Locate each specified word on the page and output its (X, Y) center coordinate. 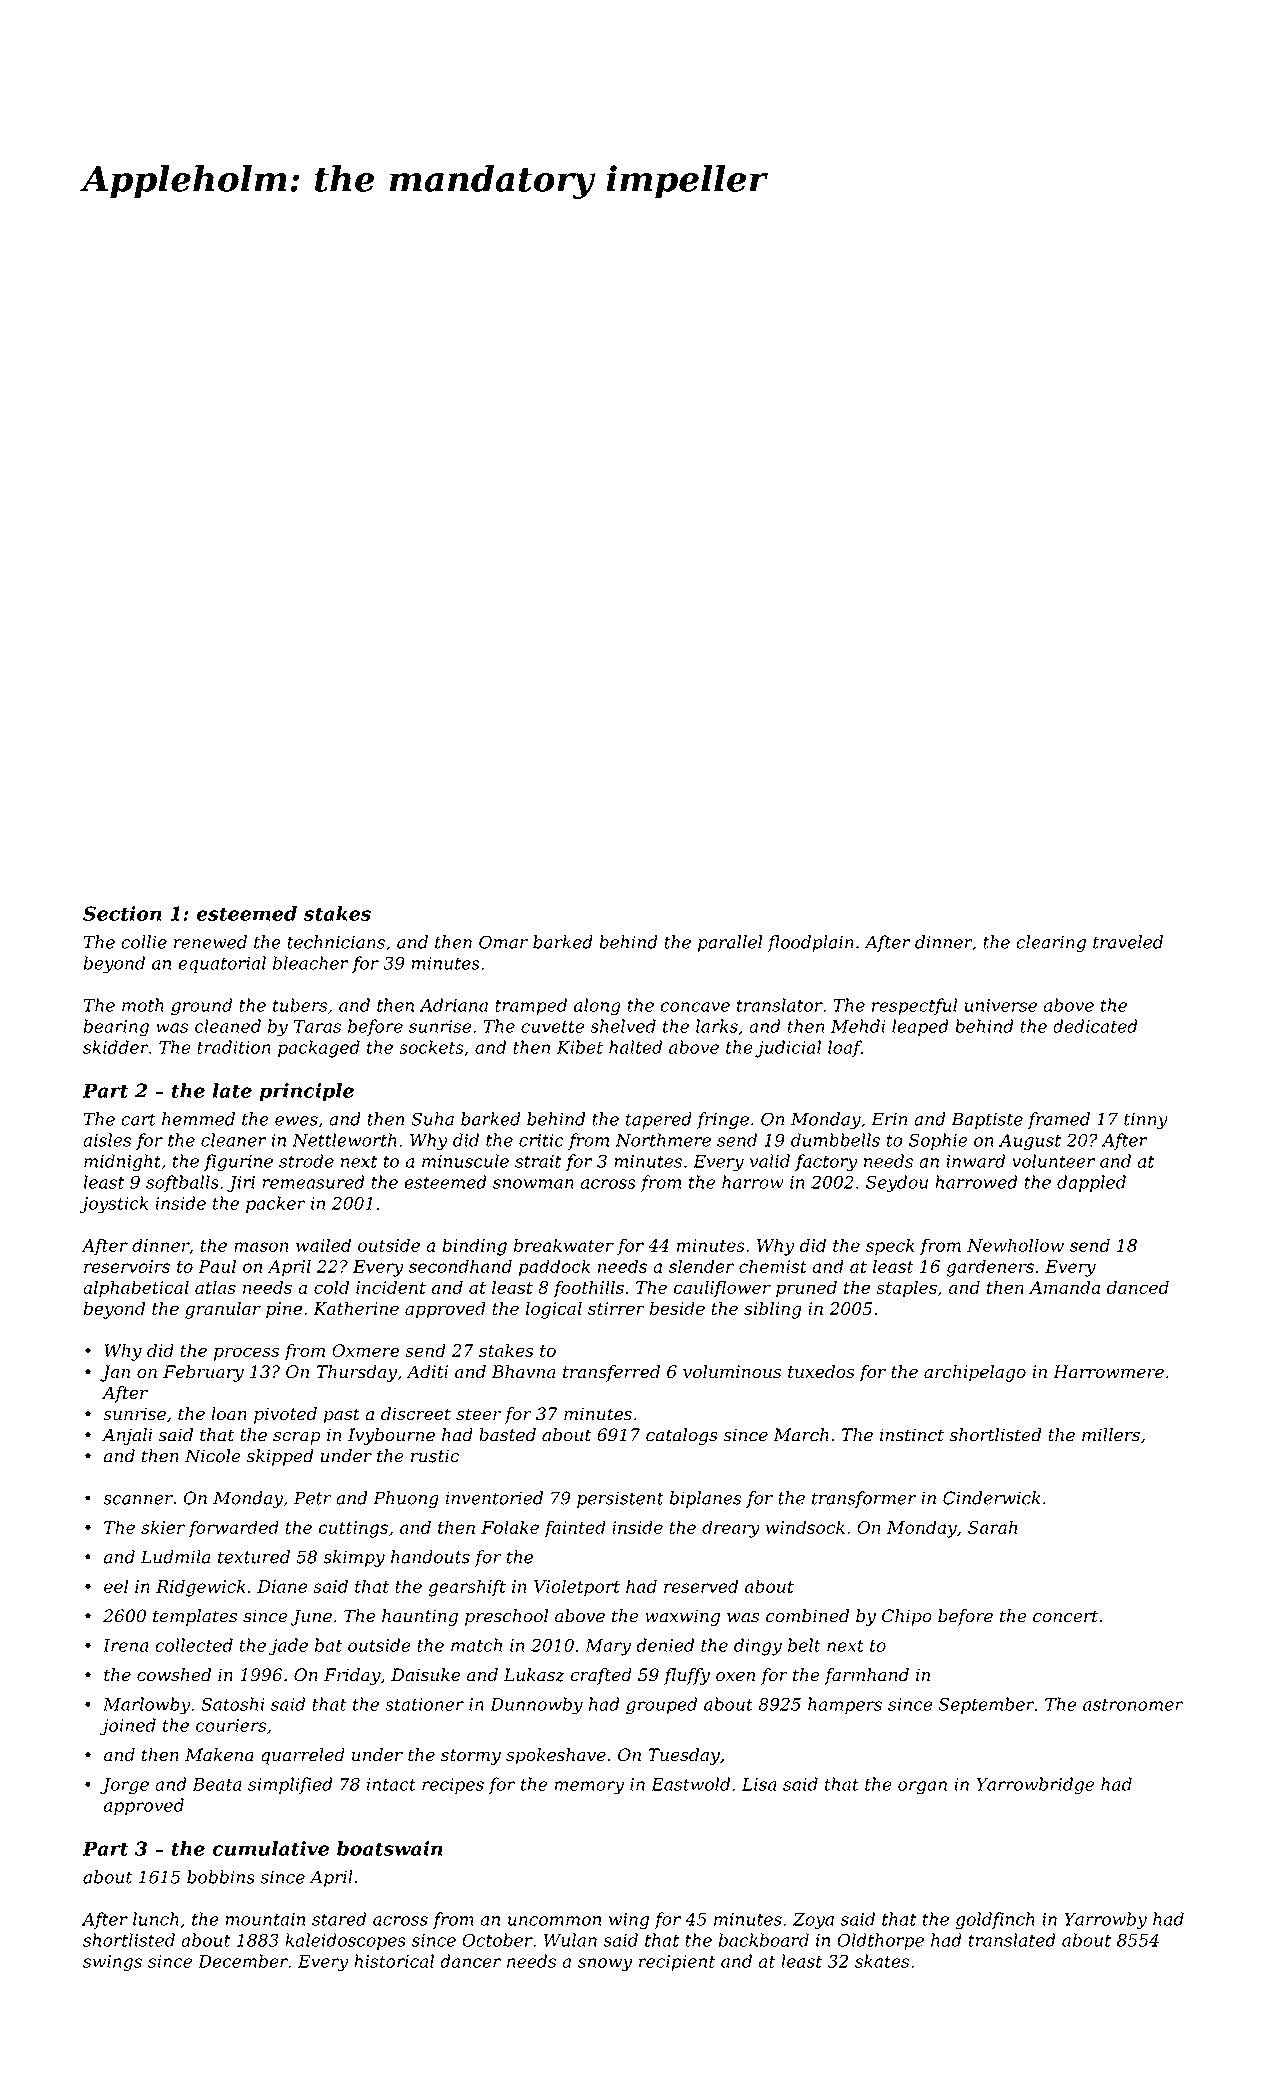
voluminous (732, 1372)
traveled (1128, 942)
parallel (730, 943)
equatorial (222, 964)
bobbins (221, 1877)
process (246, 1354)
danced (1138, 1287)
